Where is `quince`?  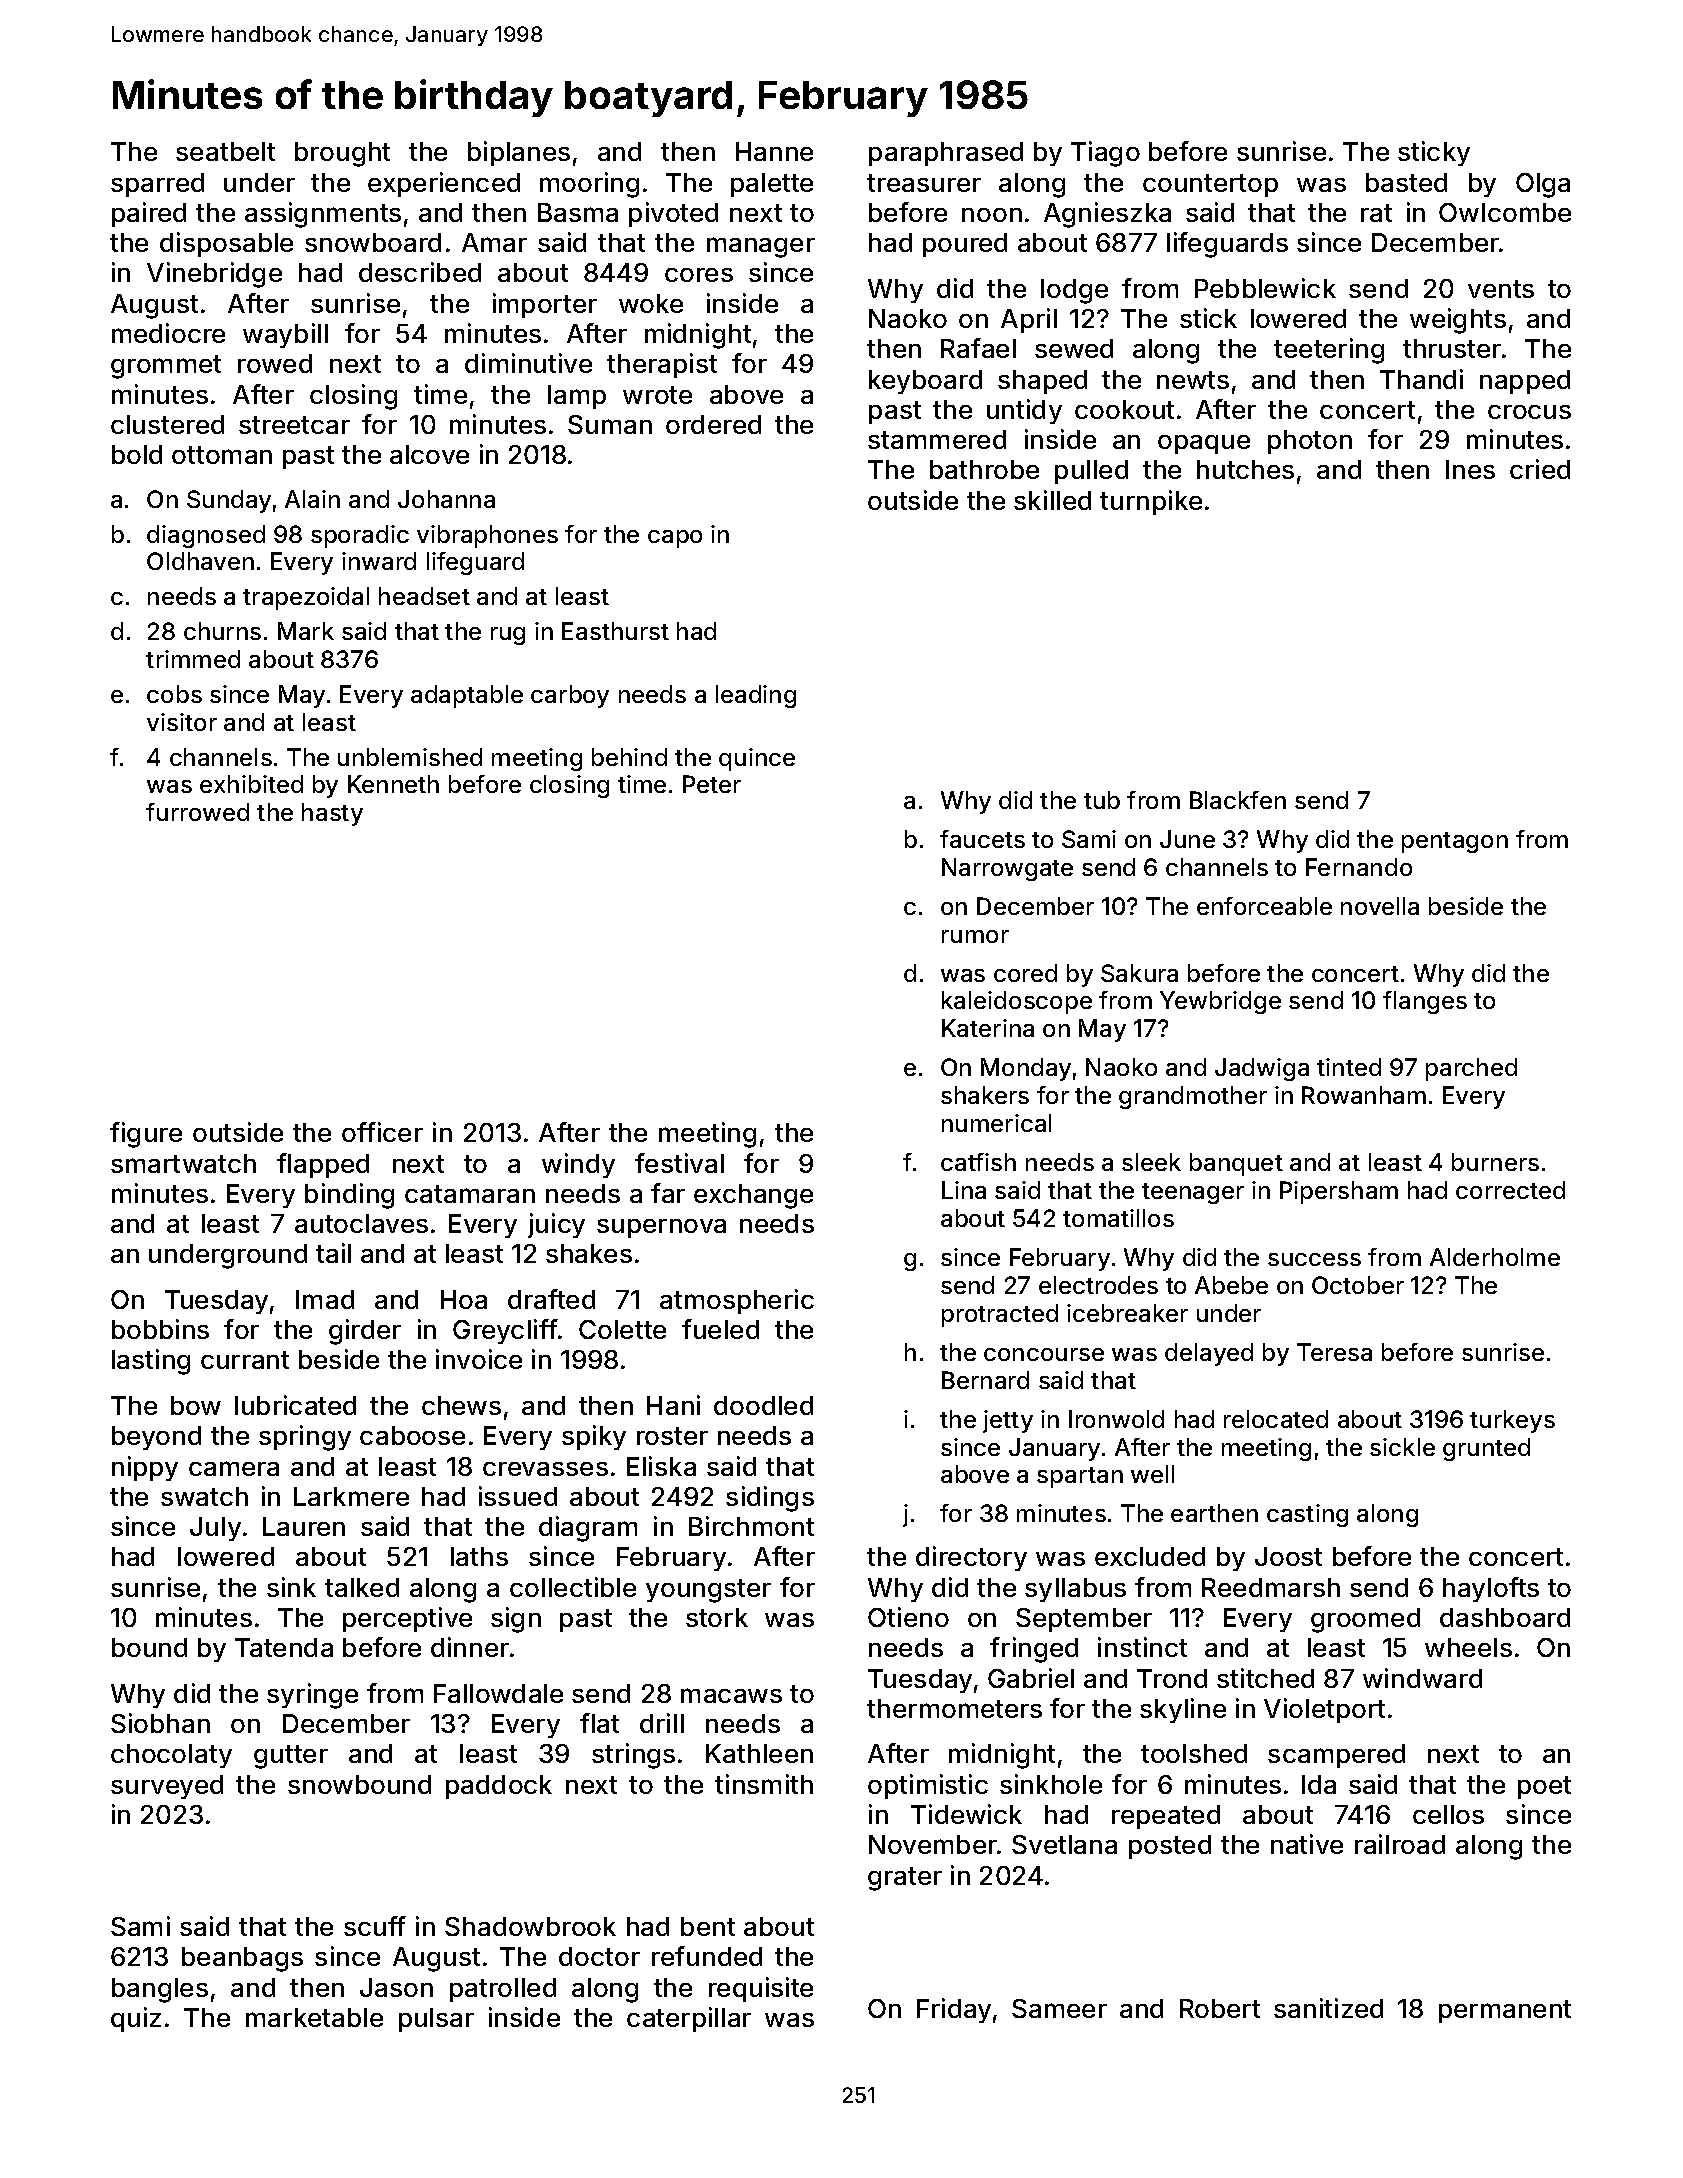 quince is located at coordinates (757, 759).
